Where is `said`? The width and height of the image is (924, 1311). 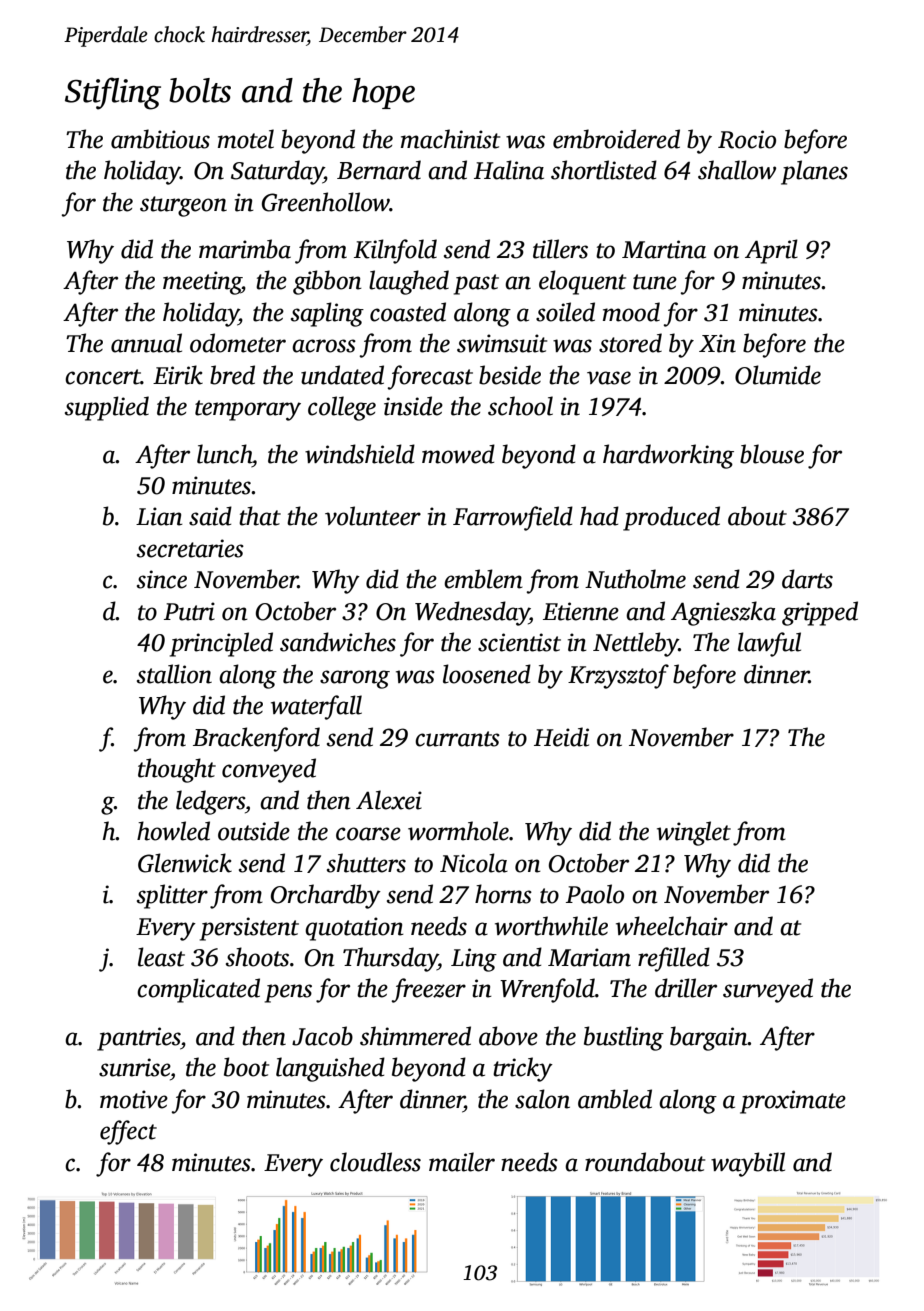
said is located at coordinates (210, 516).
